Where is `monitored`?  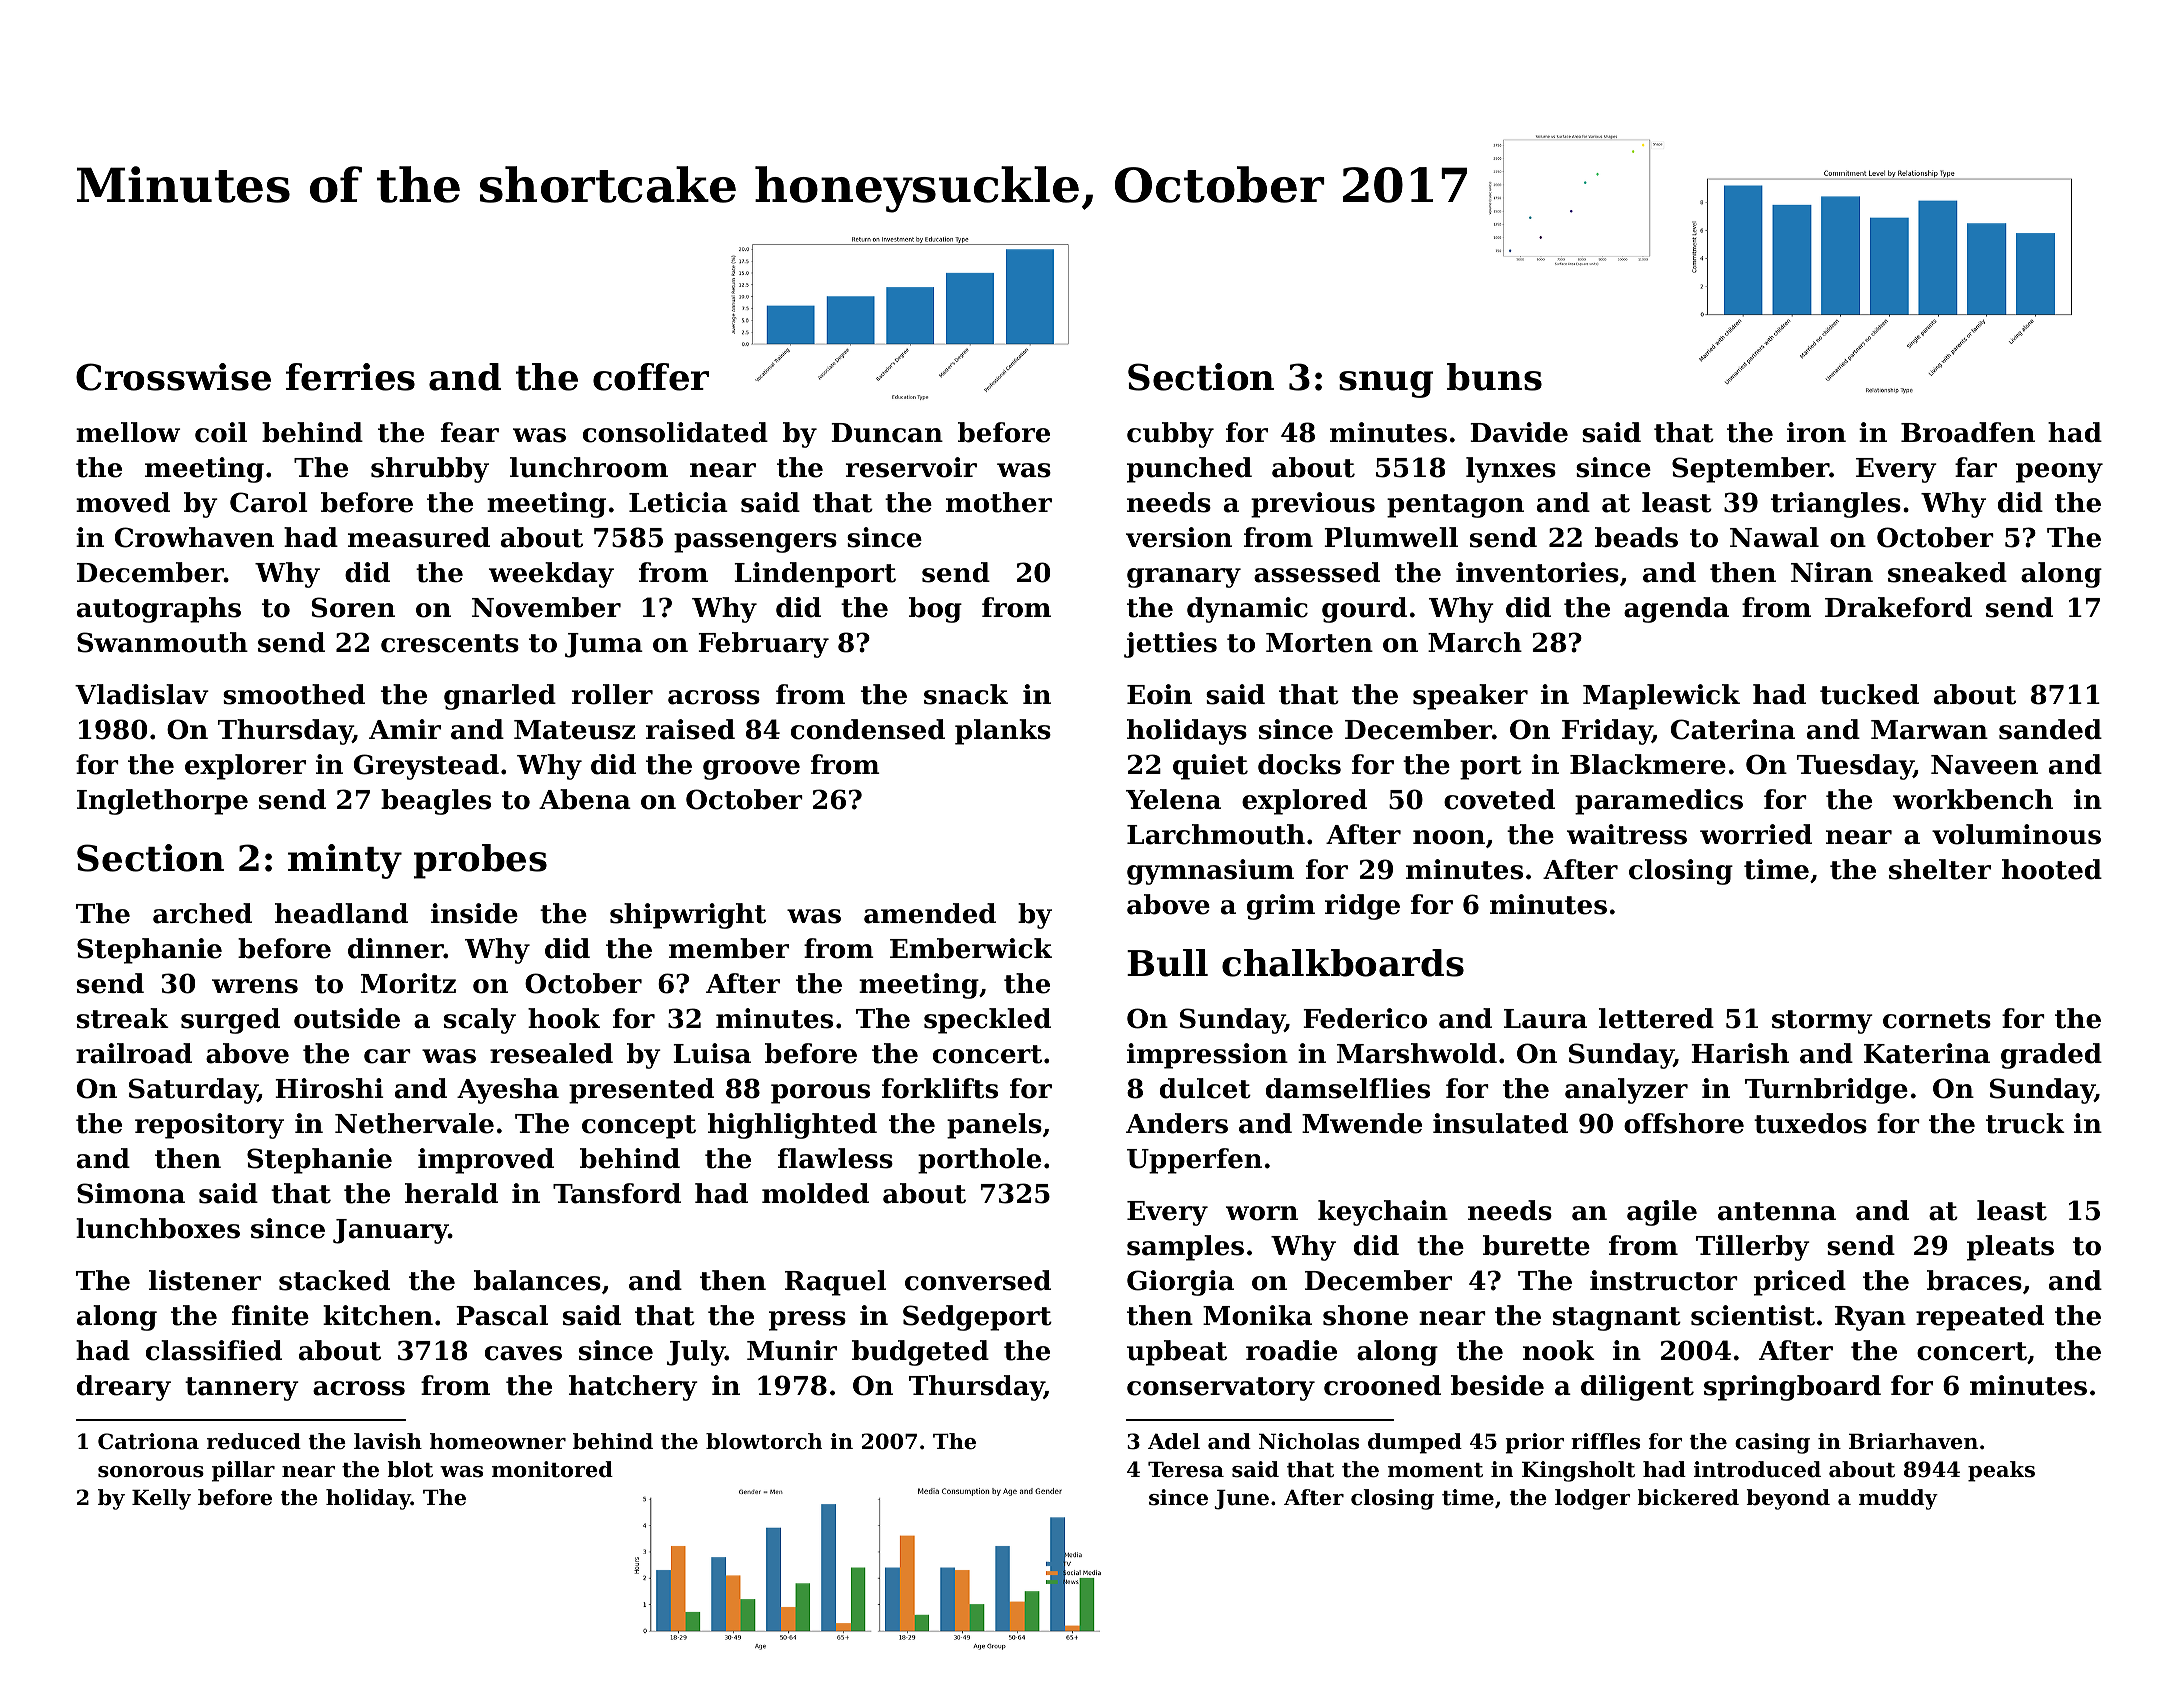
monitored is located at coordinates (552, 1469).
